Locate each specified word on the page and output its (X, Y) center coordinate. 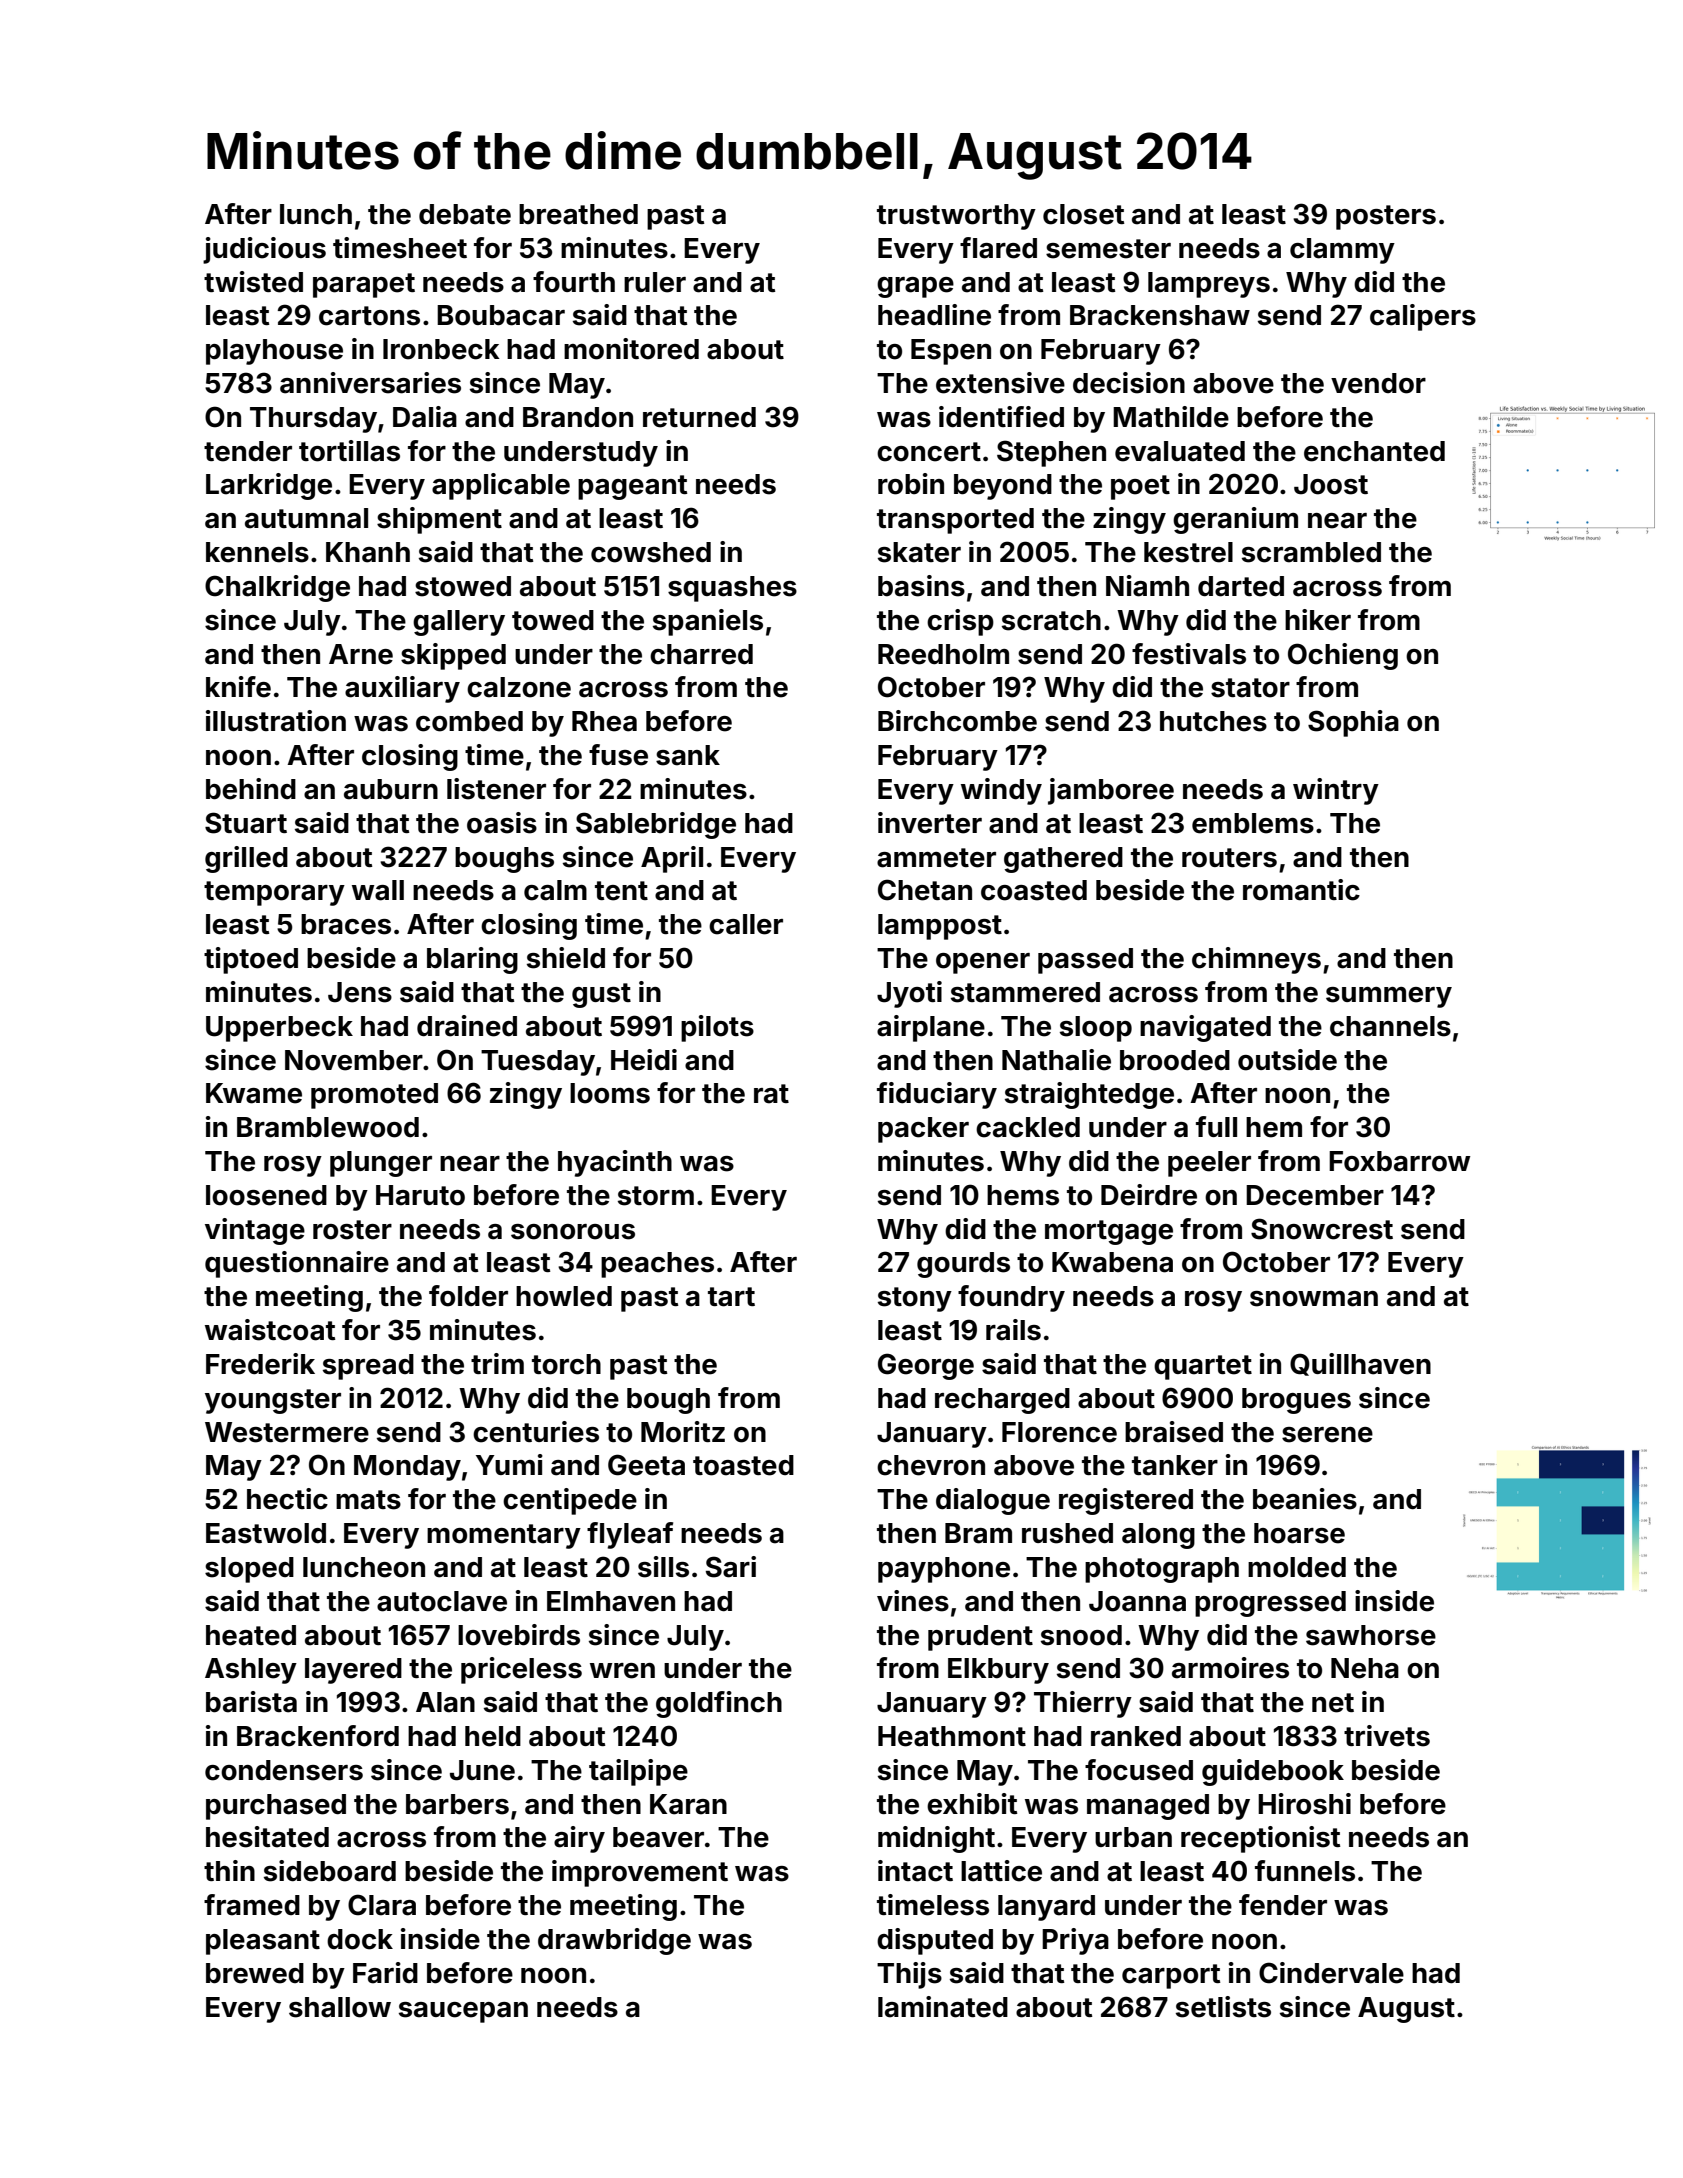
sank (688, 755)
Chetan (925, 890)
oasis (502, 823)
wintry (1336, 791)
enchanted (1374, 451)
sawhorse (1371, 1635)
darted (1241, 586)
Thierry (1083, 1704)
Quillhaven (1360, 1364)
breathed (578, 214)
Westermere (287, 1432)
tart (731, 1297)
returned (699, 417)
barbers (457, 1804)
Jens (360, 992)
